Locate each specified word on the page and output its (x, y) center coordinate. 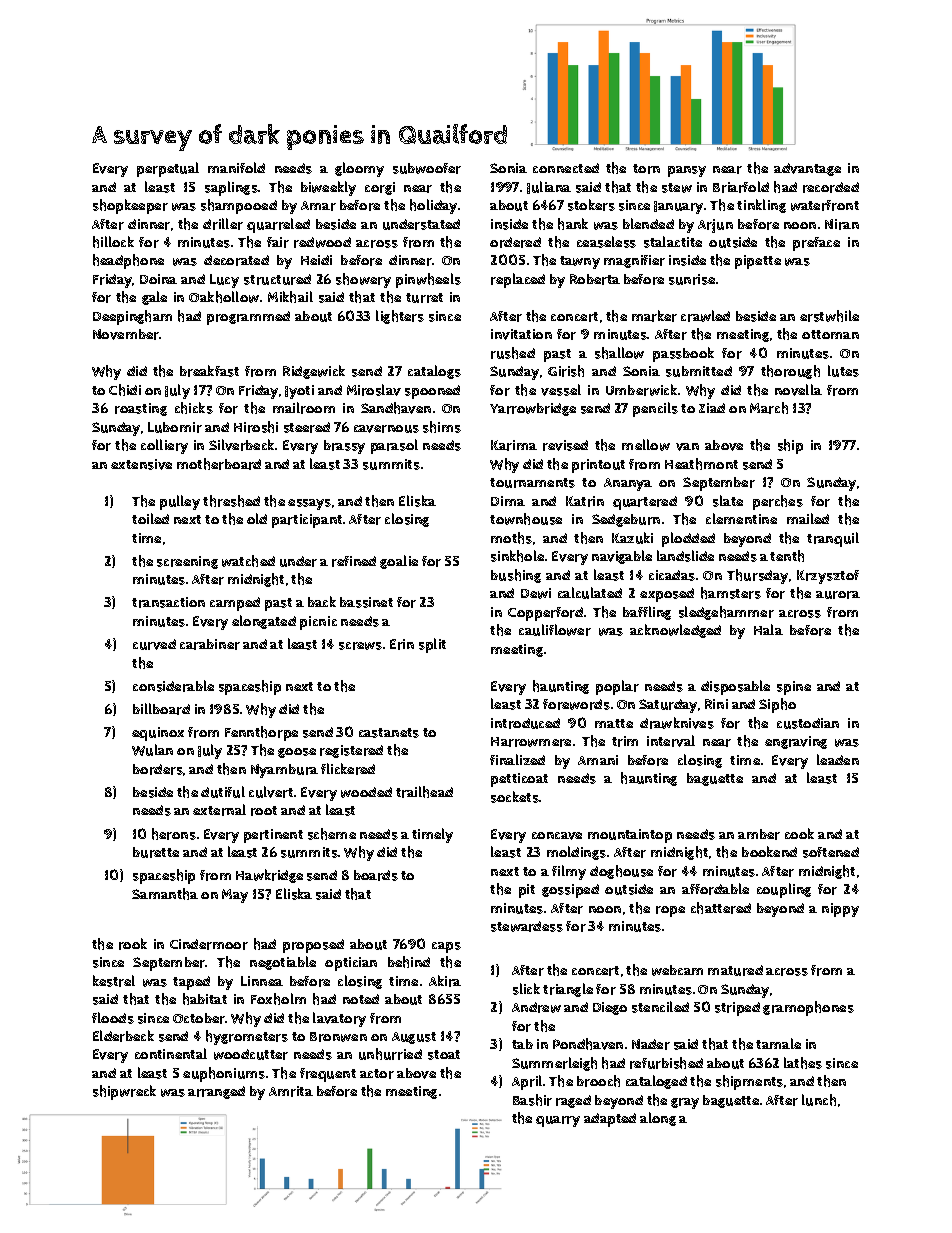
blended (648, 223)
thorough (790, 372)
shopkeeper (130, 206)
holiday (433, 206)
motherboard (219, 464)
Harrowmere (531, 742)
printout (598, 466)
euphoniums (224, 1074)
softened (831, 852)
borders (158, 769)
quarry (558, 1121)
